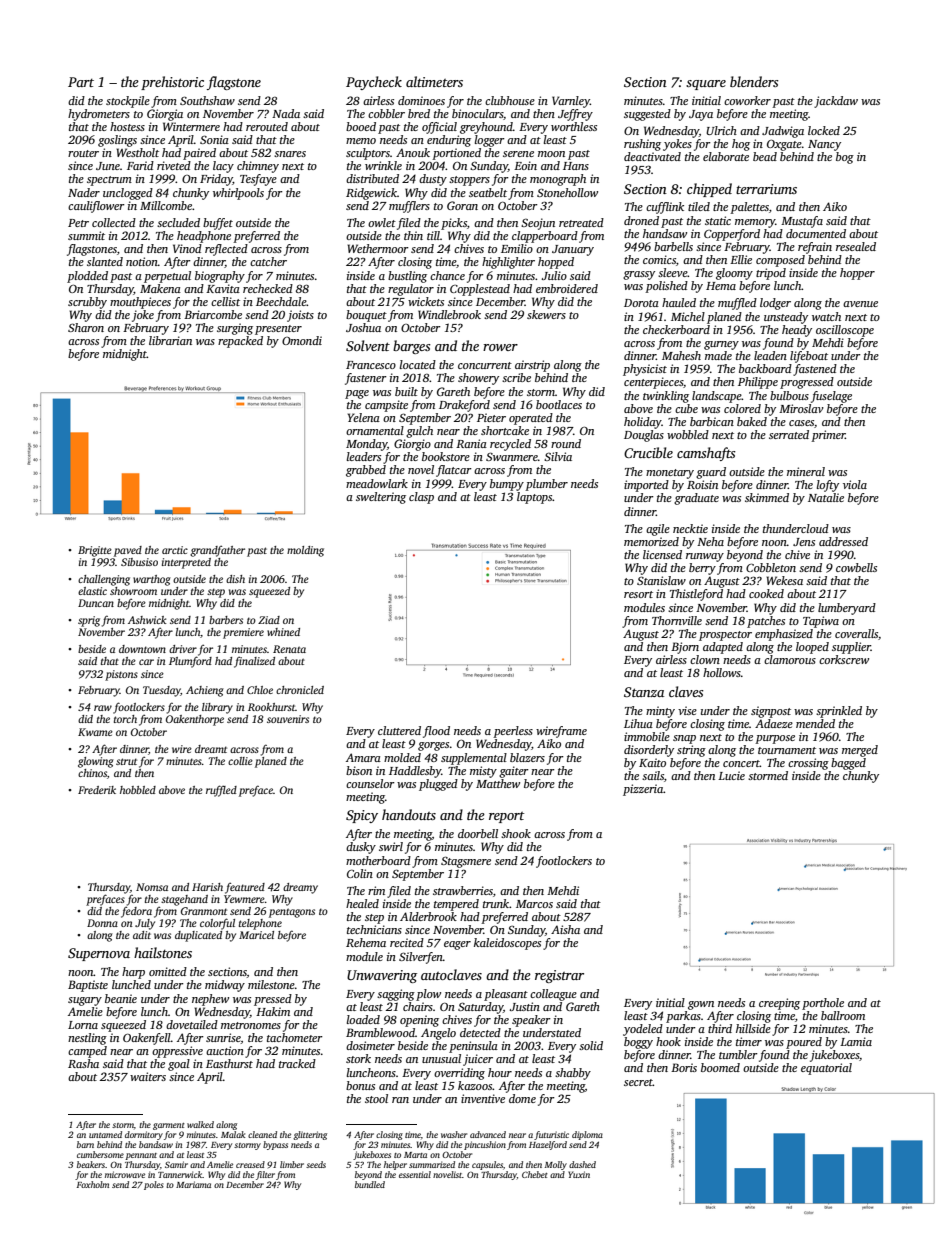 This document has height=1233, width=952. What do you see at coordinates (128, 102) in the document?
I see `stockpile` at bounding box center [128, 102].
